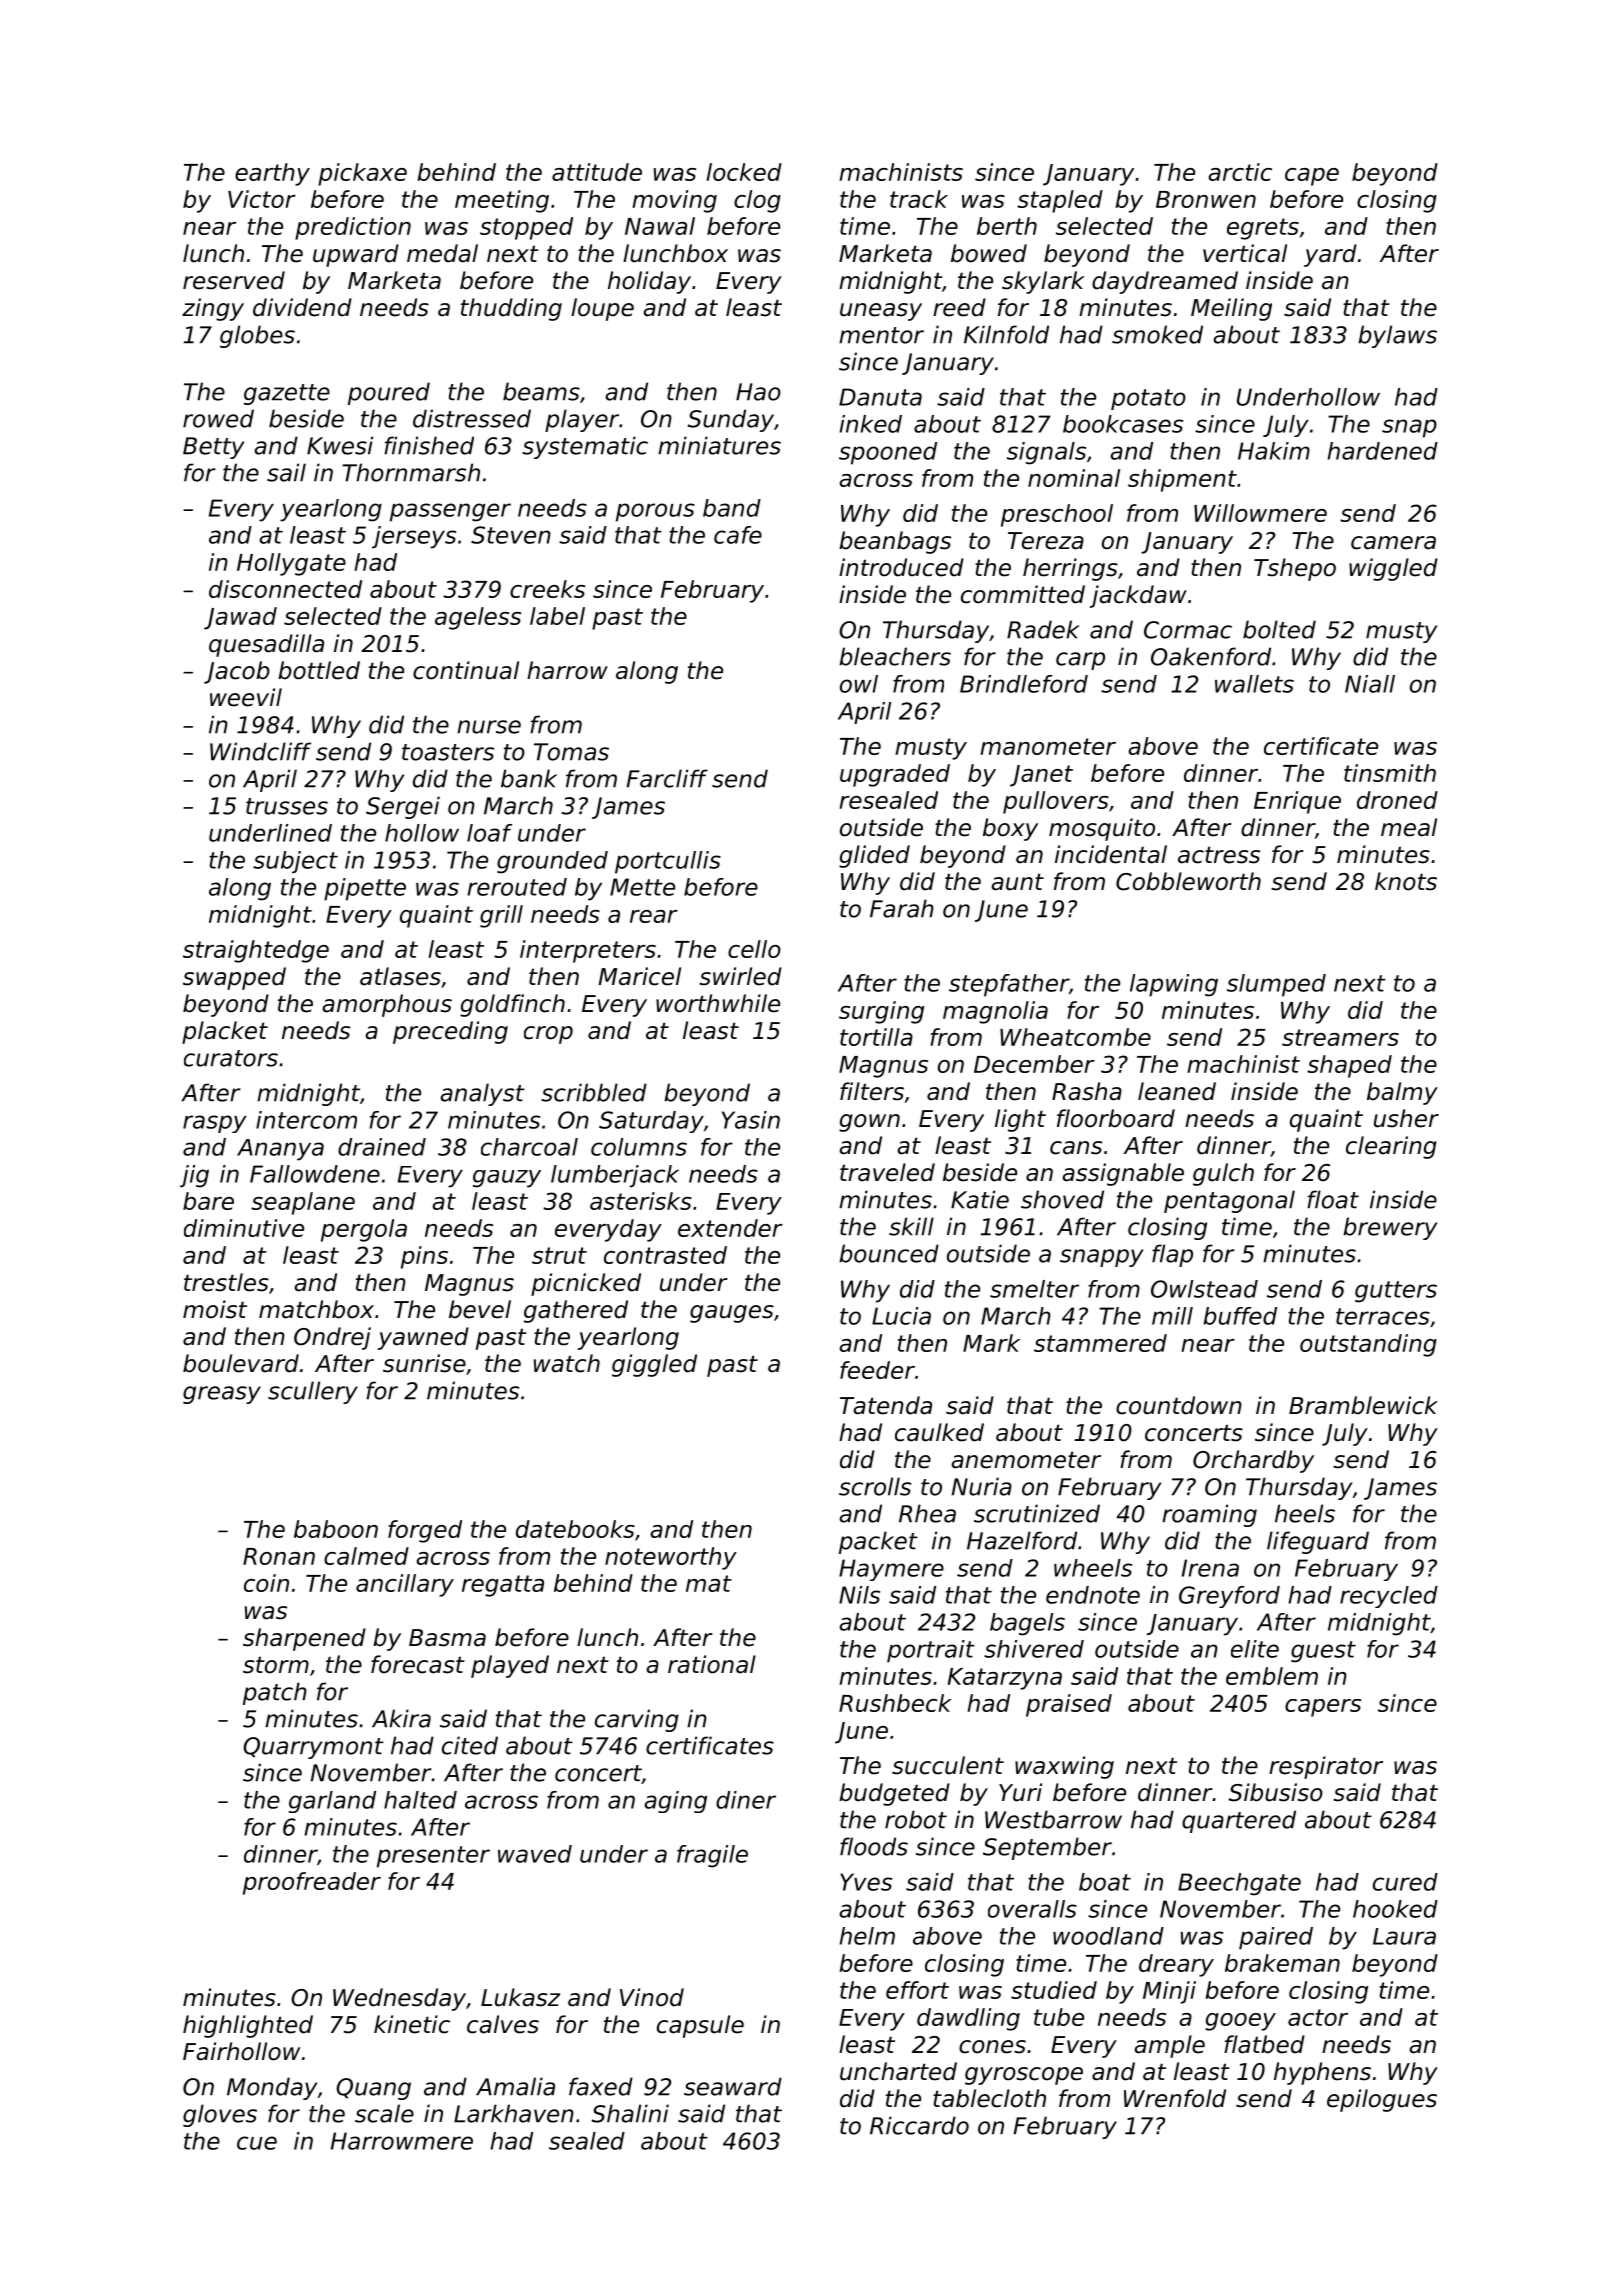  What do you see at coordinates (353, 228) in the screenshot?
I see `prediction` at bounding box center [353, 228].
